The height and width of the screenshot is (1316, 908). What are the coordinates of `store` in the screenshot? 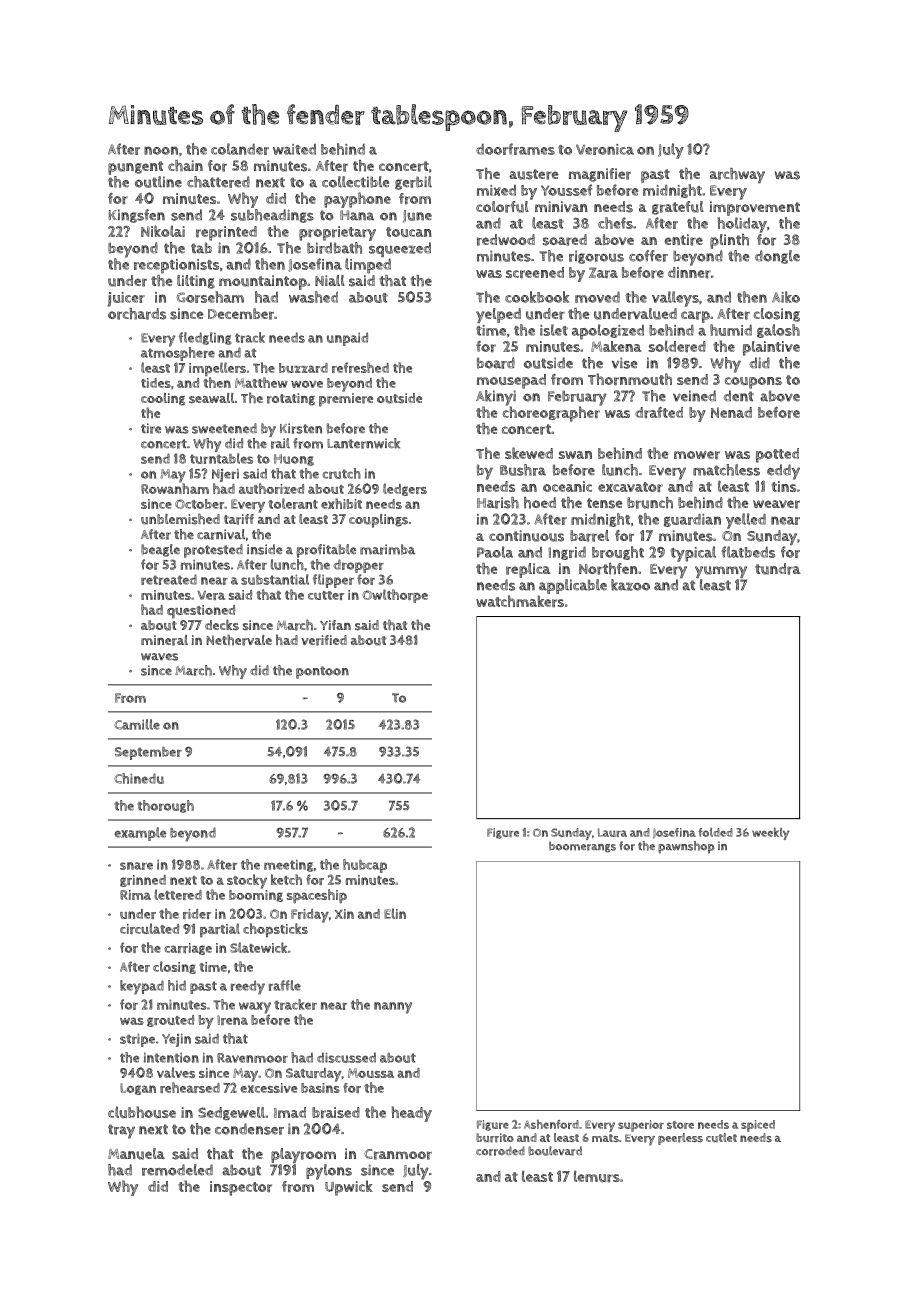 It's located at (680, 1125).
